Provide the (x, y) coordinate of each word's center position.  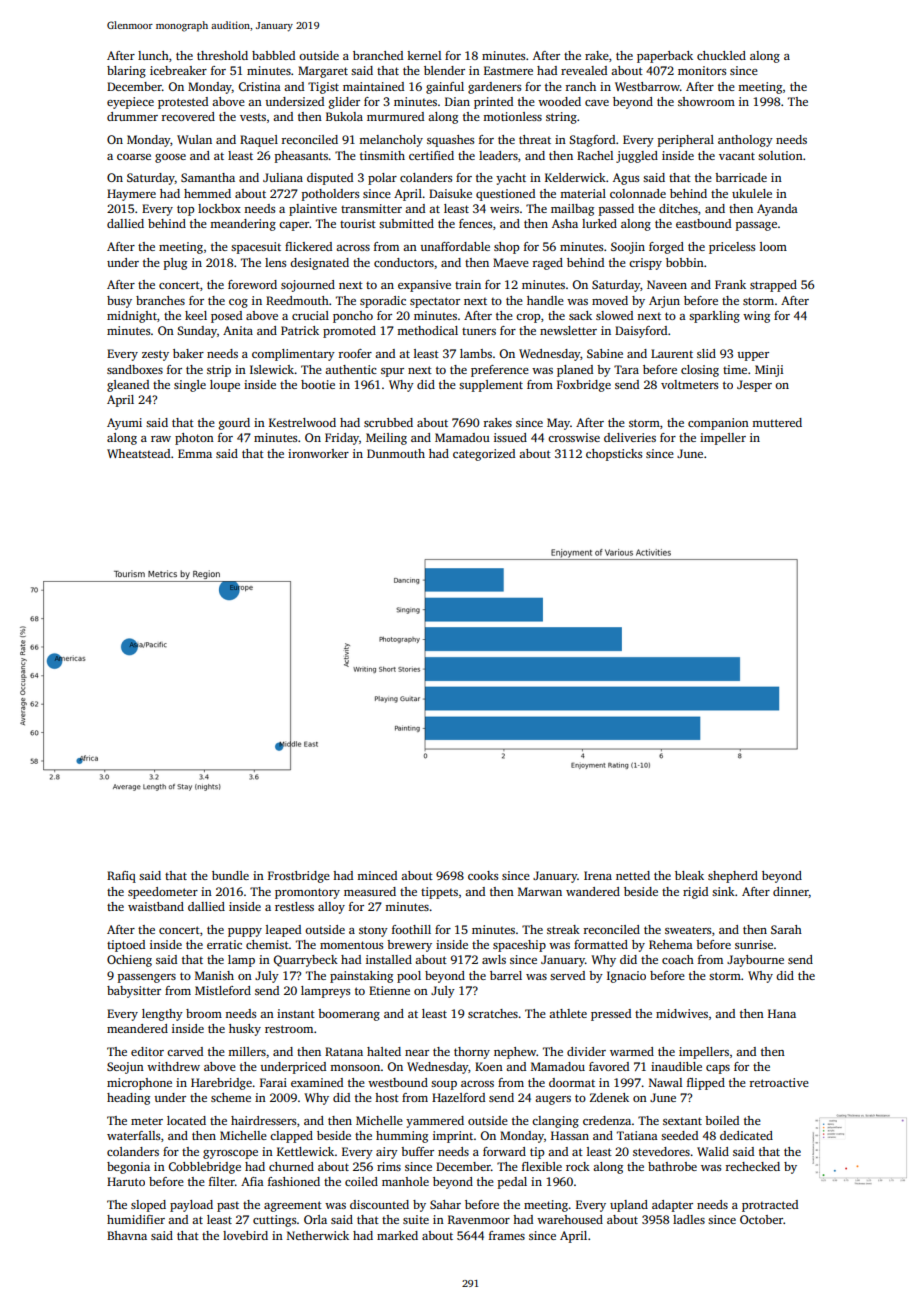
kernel (424, 55)
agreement (293, 1206)
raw (161, 439)
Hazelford (458, 1097)
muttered (777, 422)
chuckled (721, 55)
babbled (273, 55)
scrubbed (388, 422)
